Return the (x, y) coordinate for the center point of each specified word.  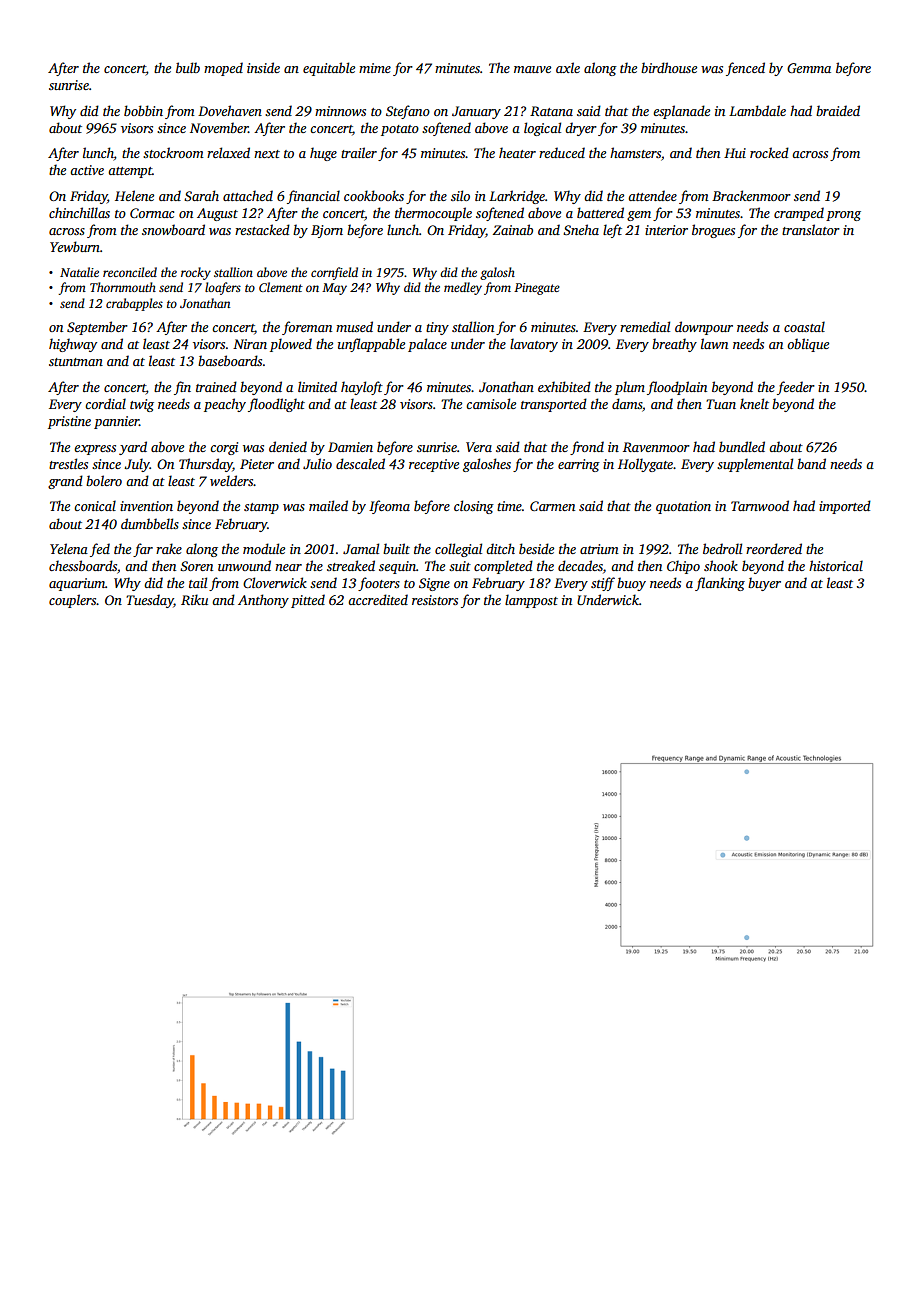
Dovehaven (230, 110)
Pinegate (537, 289)
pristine (69, 422)
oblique (808, 345)
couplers (73, 601)
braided (838, 110)
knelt (754, 403)
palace (427, 345)
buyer (764, 584)
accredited (378, 599)
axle (568, 67)
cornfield (334, 273)
